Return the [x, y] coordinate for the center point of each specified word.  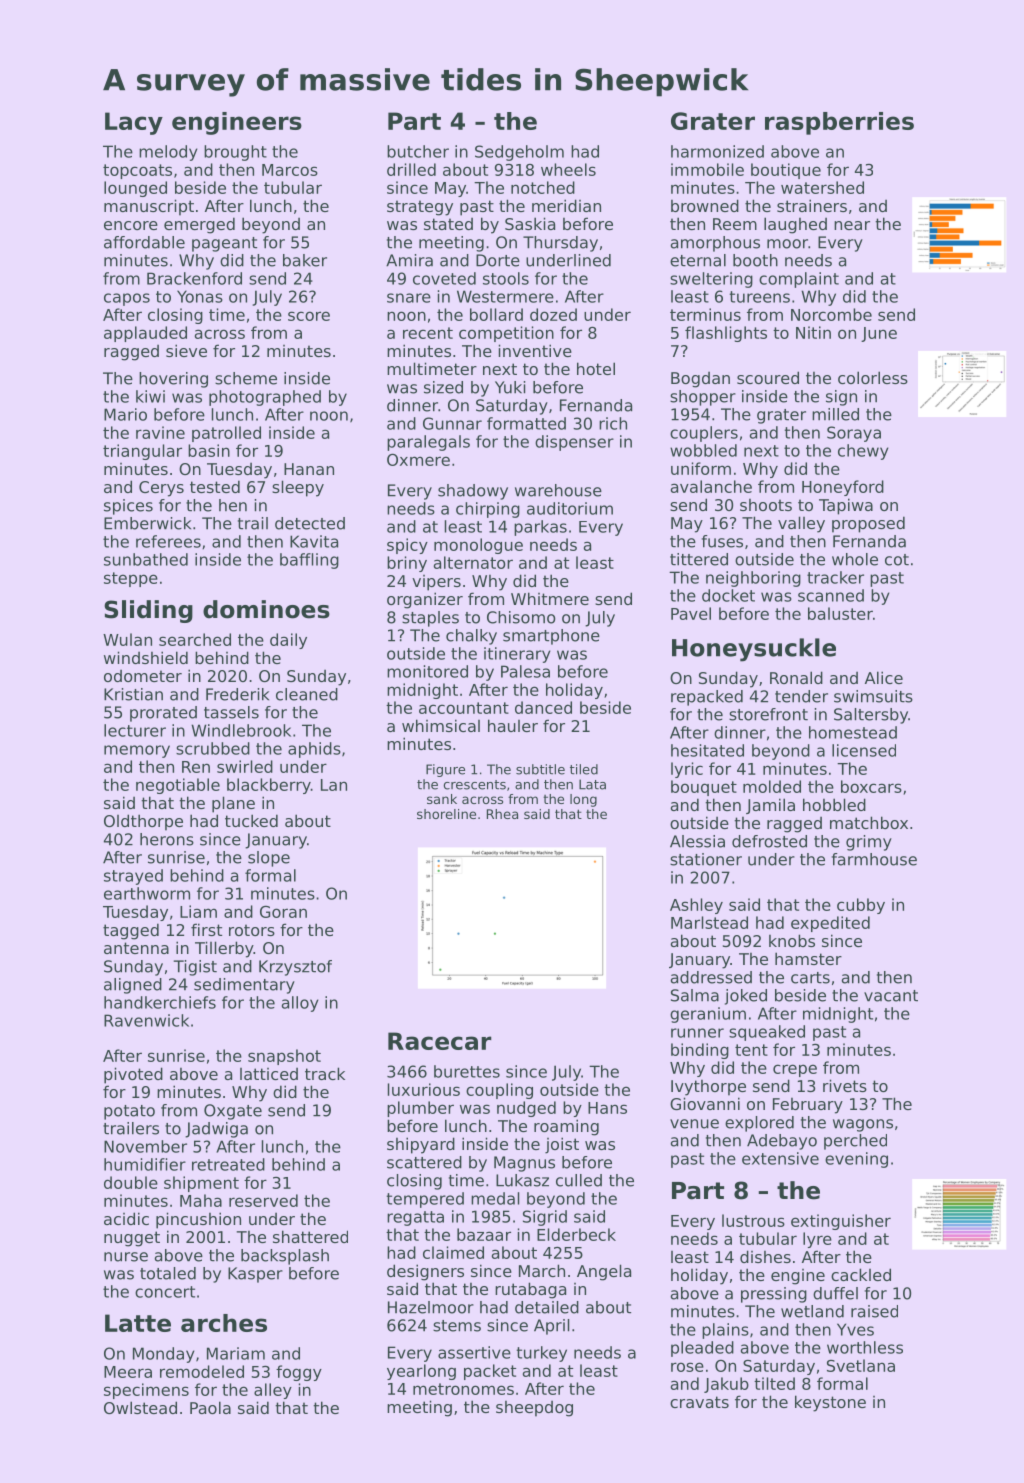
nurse [126, 1257]
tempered [425, 1200]
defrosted [769, 841]
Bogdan [700, 380]
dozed [553, 314]
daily [288, 641]
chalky [471, 637]
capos [127, 299]
